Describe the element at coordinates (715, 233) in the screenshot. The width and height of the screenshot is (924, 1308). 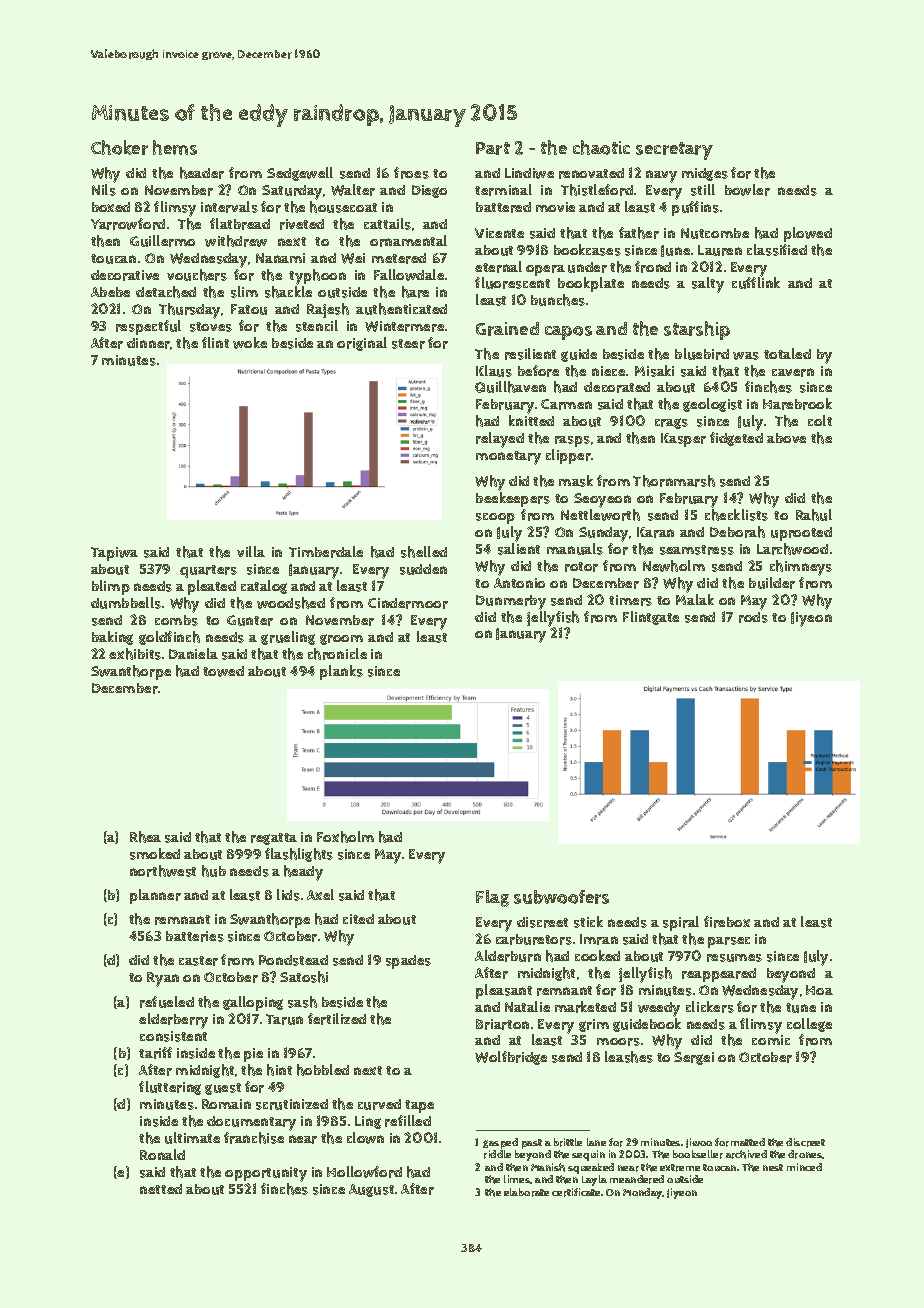
I see `Nutcombe` at that location.
